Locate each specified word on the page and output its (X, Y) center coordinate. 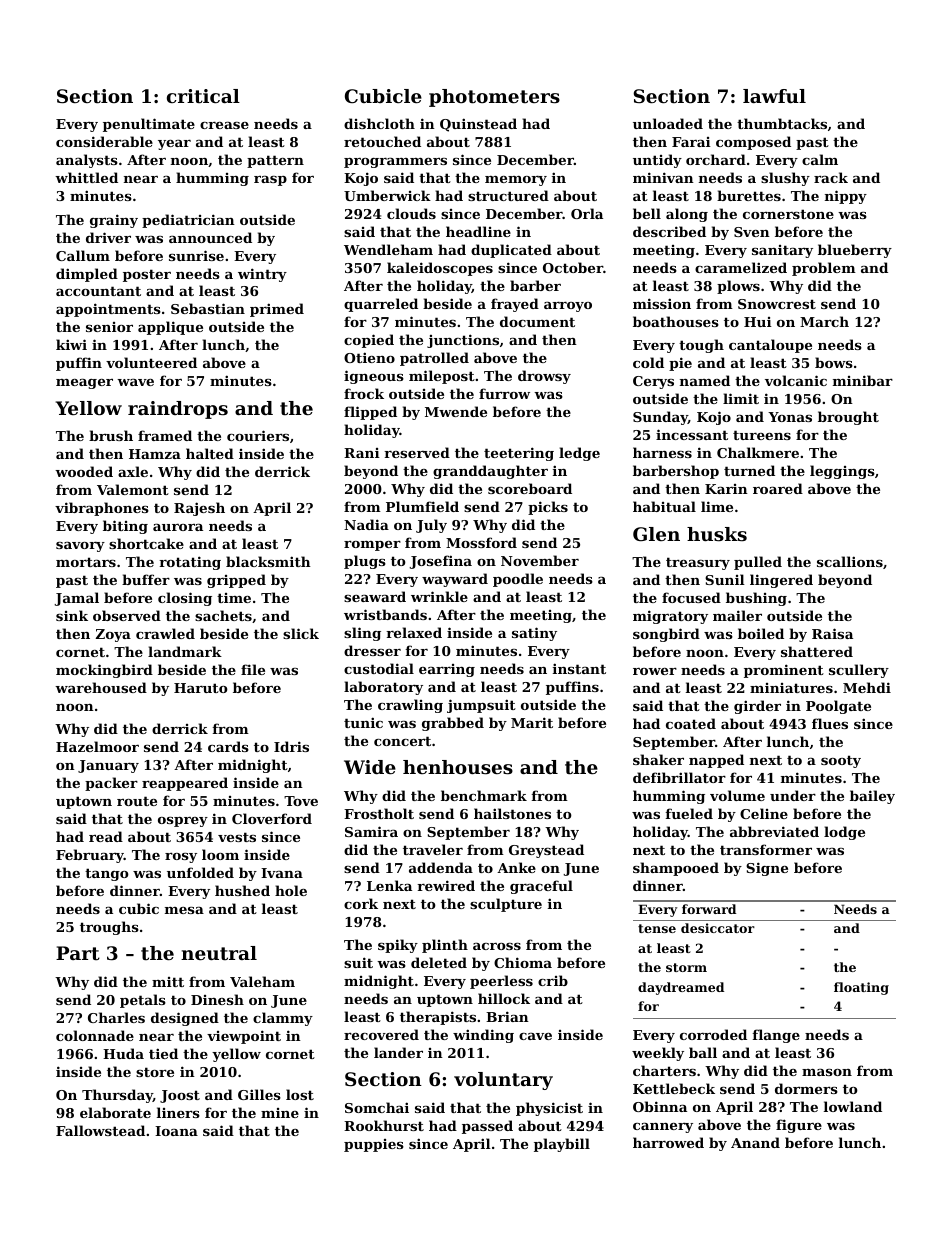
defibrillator (679, 777)
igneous (374, 377)
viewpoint (244, 1037)
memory (516, 181)
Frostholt (379, 813)
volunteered (151, 362)
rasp (270, 181)
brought (848, 418)
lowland (853, 1106)
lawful (774, 96)
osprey (183, 822)
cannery (663, 1128)
